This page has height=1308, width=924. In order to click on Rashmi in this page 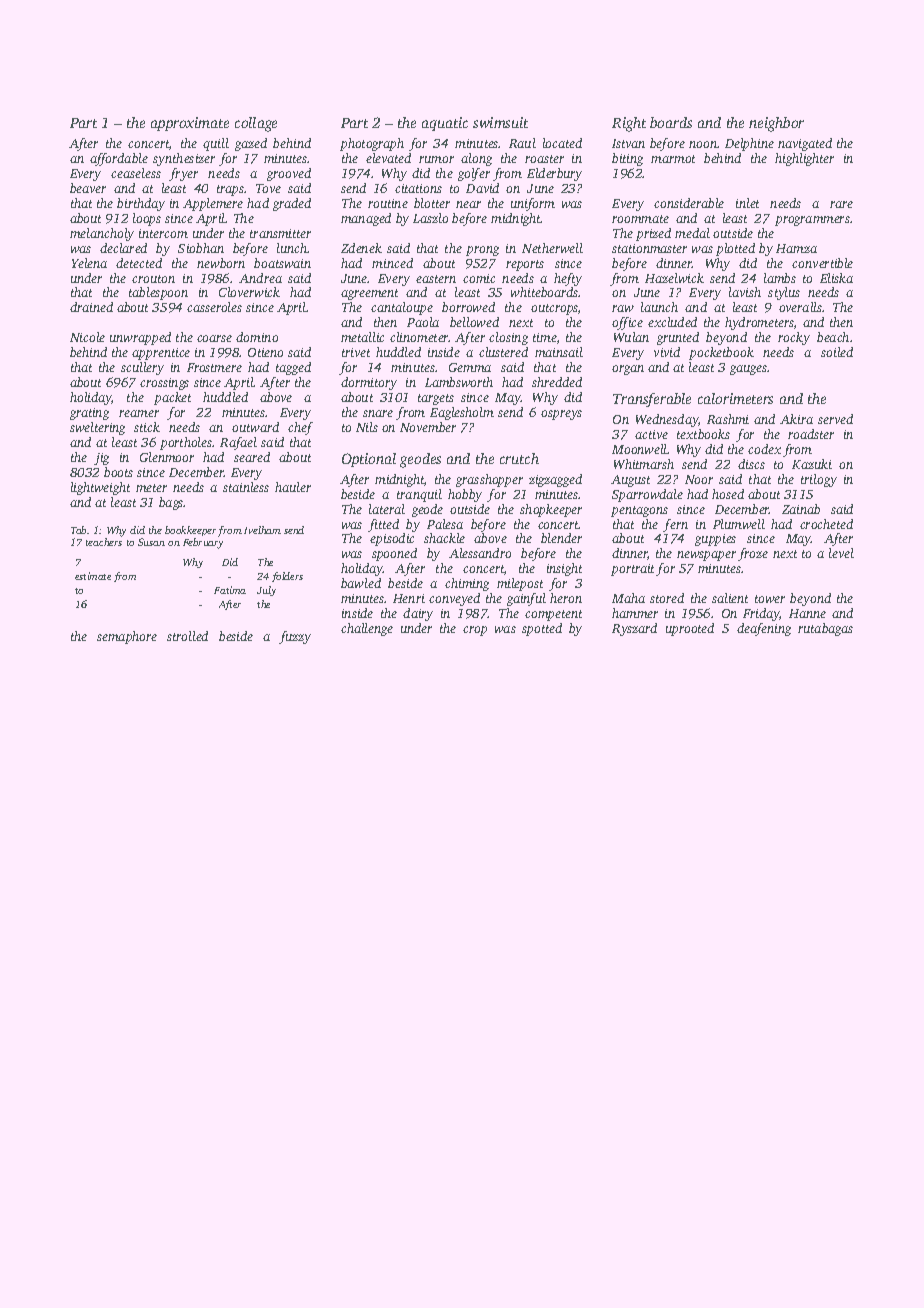, I will do `click(728, 419)`.
